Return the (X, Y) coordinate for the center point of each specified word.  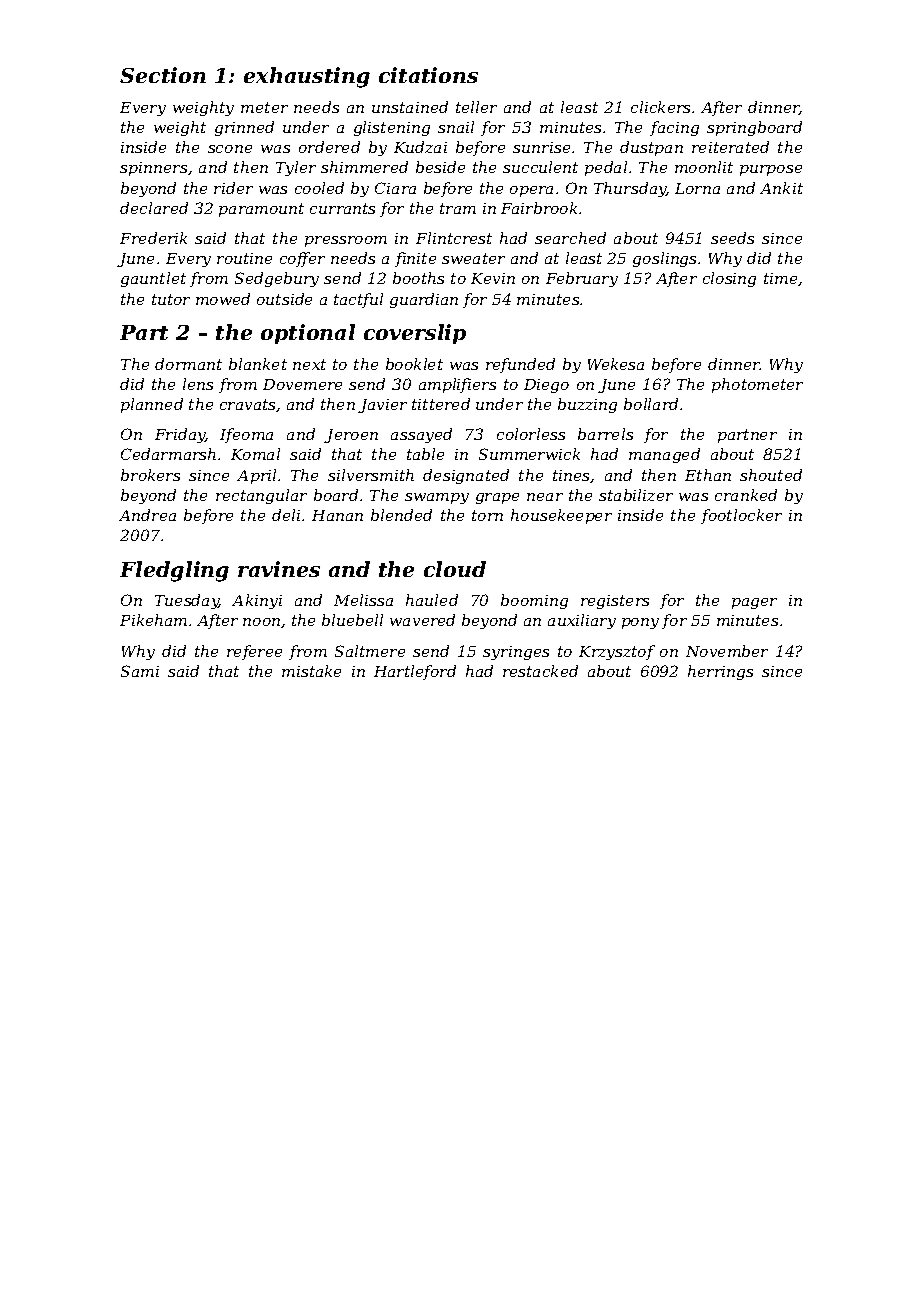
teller (476, 107)
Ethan (708, 475)
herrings (720, 672)
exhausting (307, 77)
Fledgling (174, 571)
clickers (660, 107)
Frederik (153, 238)
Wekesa (616, 364)
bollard (651, 404)
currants (342, 208)
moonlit (704, 167)
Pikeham (153, 620)
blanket (258, 364)
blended (401, 515)
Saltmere (370, 651)
